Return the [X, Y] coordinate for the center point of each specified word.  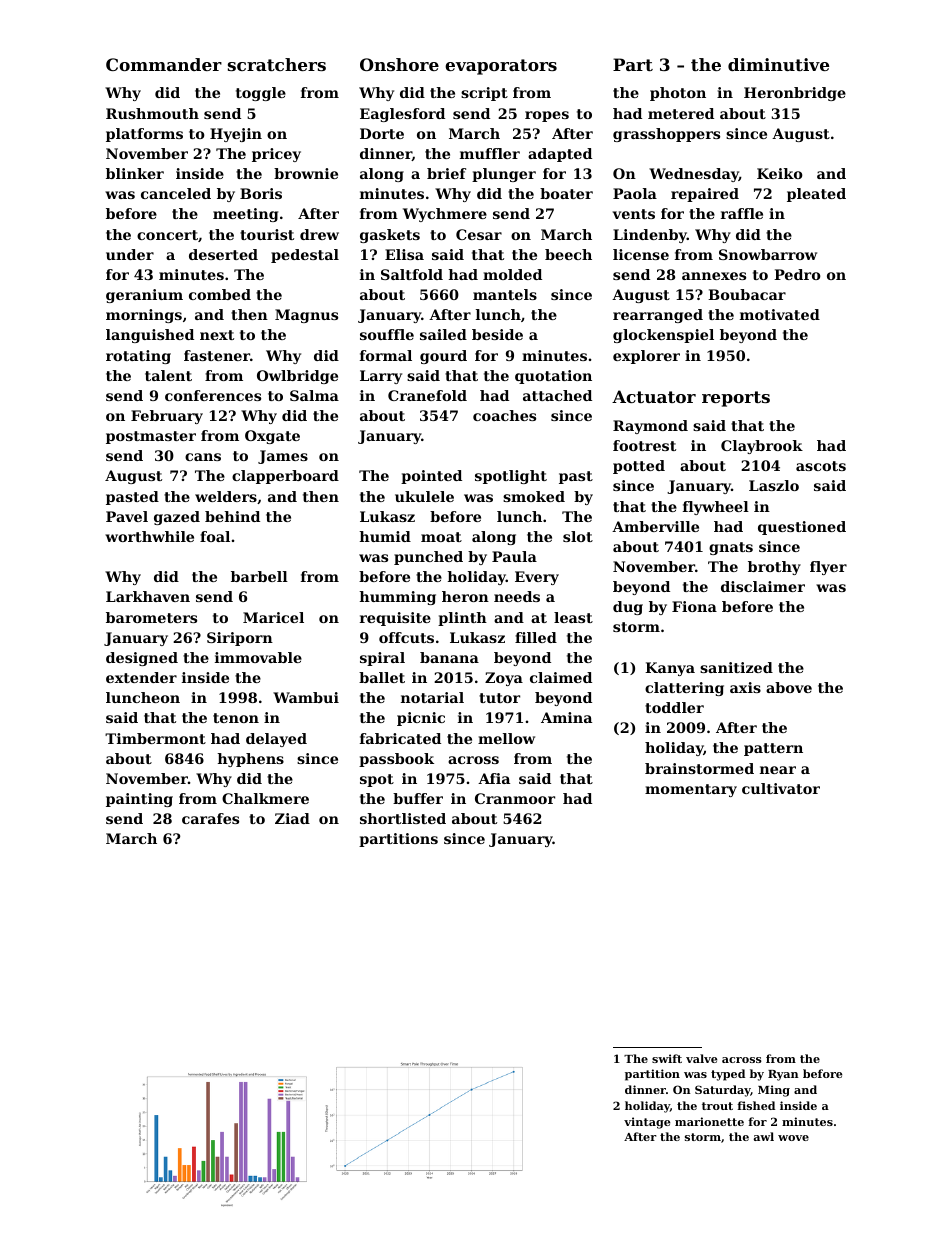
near [778, 770]
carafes [210, 818]
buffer [418, 798]
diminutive [778, 64]
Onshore [399, 64]
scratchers [277, 64]
